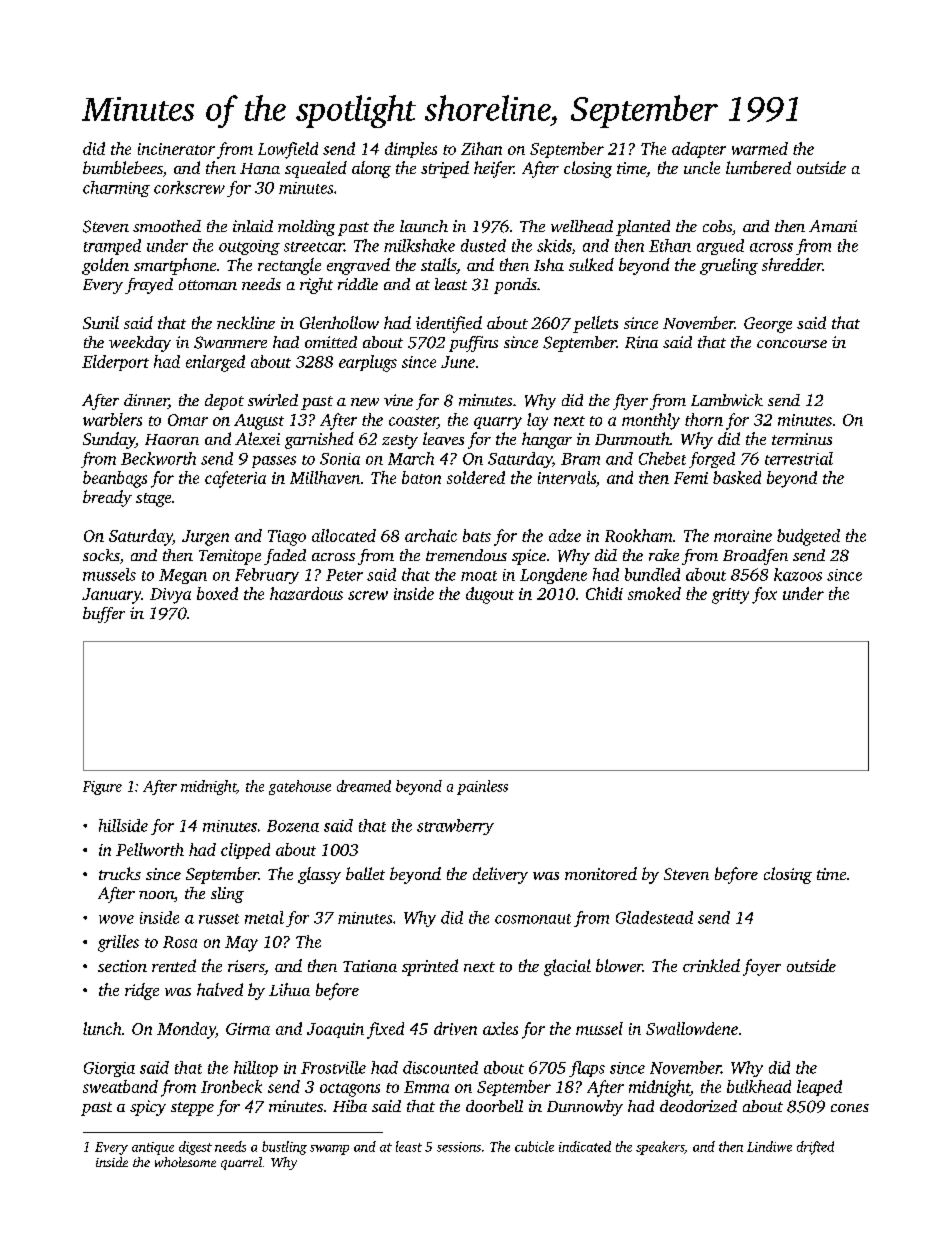  What do you see at coordinates (641, 342) in the screenshot?
I see `Rina` at bounding box center [641, 342].
